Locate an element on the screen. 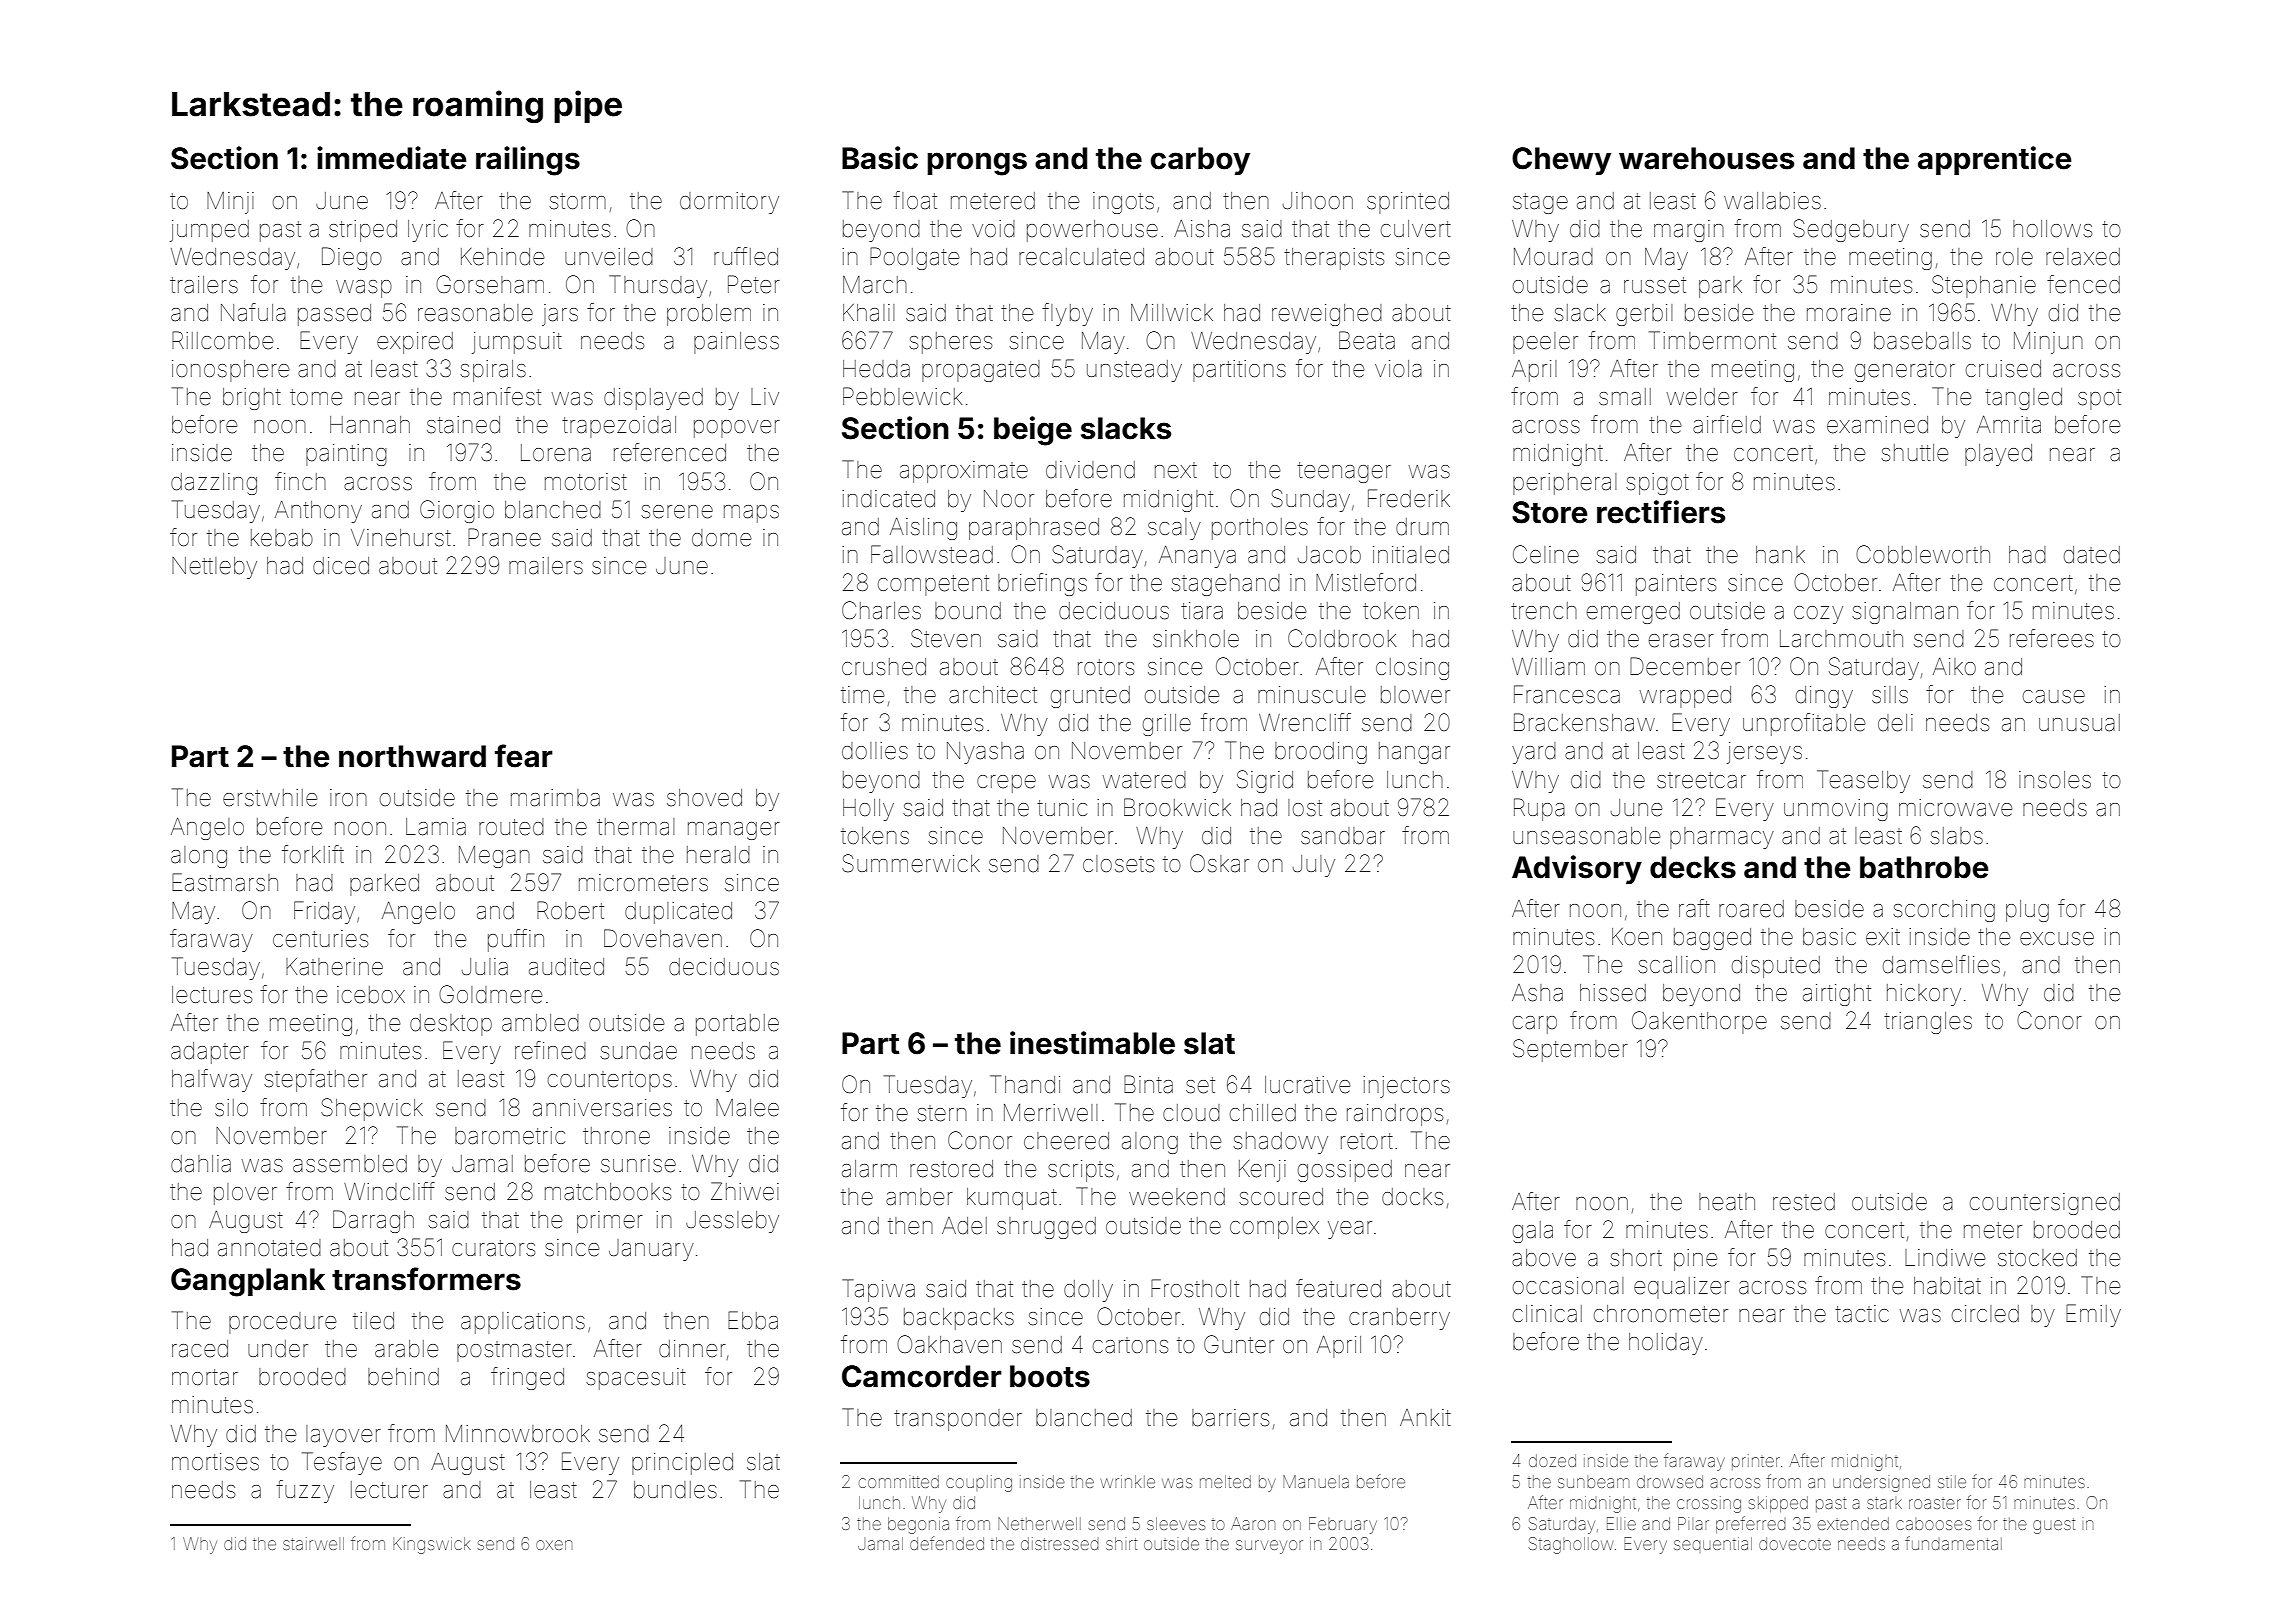 This screenshot has width=2292, height=1620. erstwhile is located at coordinates (270, 798).
